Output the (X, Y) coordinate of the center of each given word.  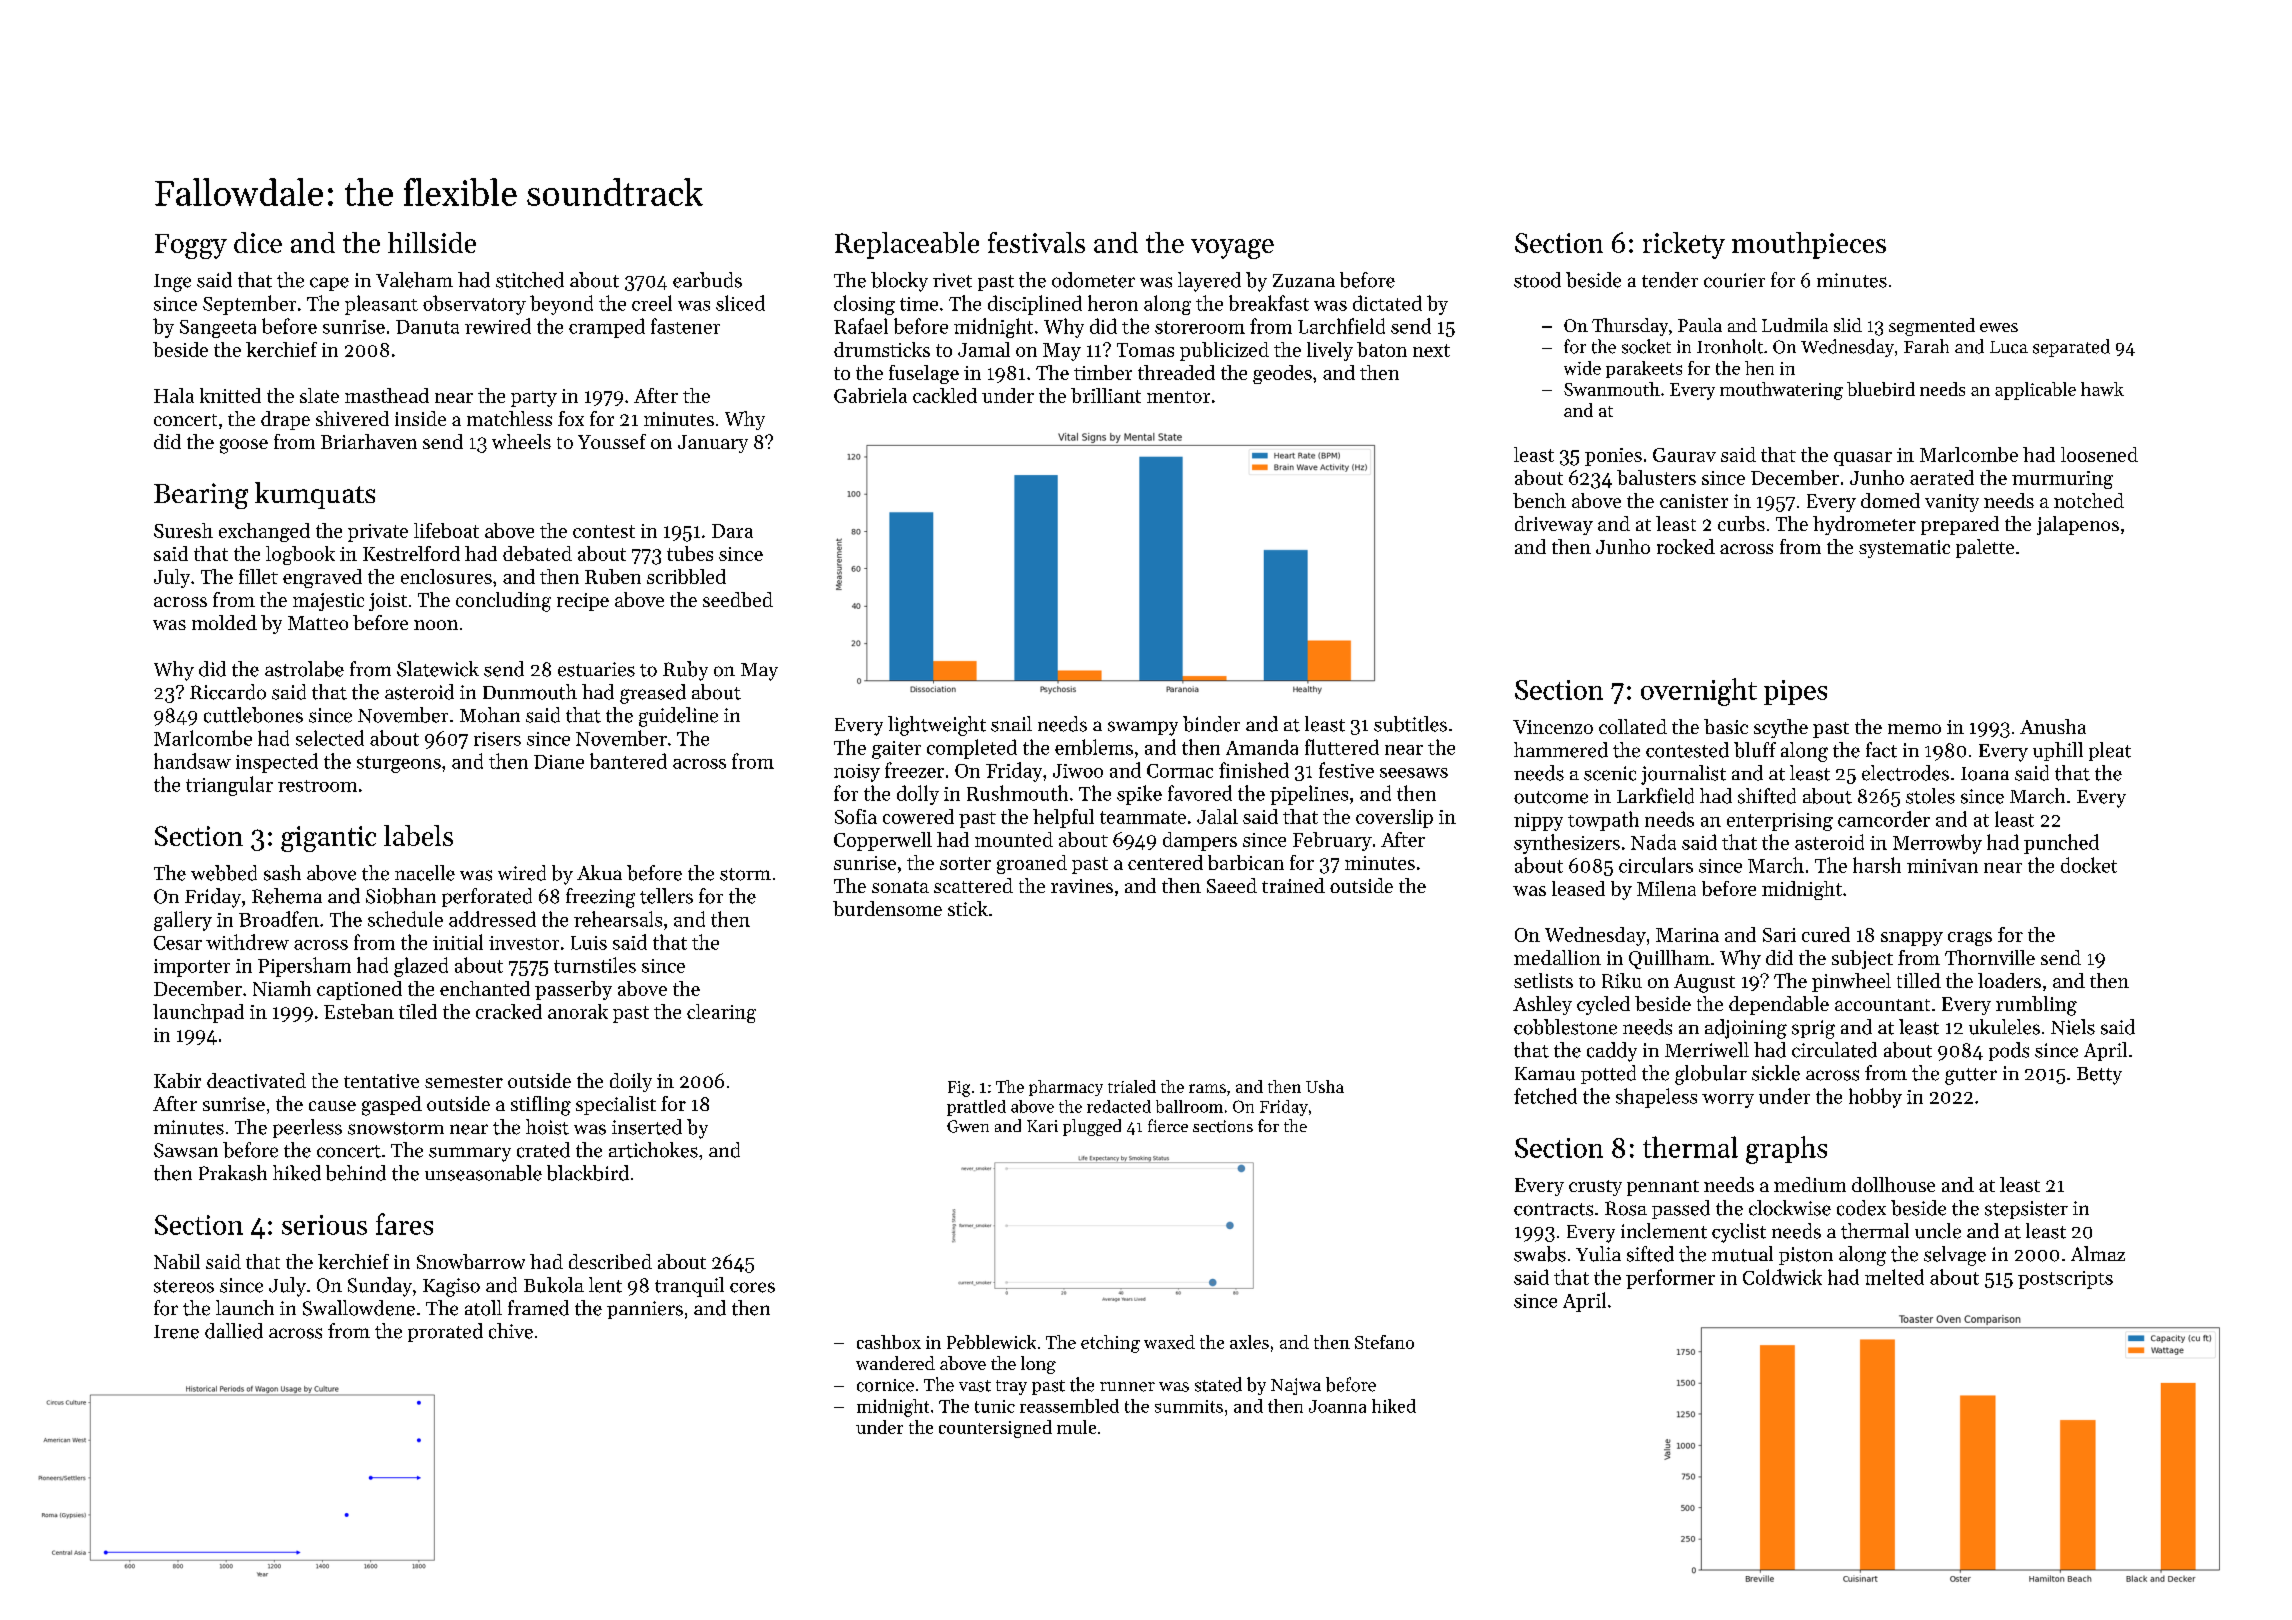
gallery (183, 921)
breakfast (1269, 303)
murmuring (2062, 480)
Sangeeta (218, 329)
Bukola (554, 1285)
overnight (1699, 692)
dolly (918, 795)
